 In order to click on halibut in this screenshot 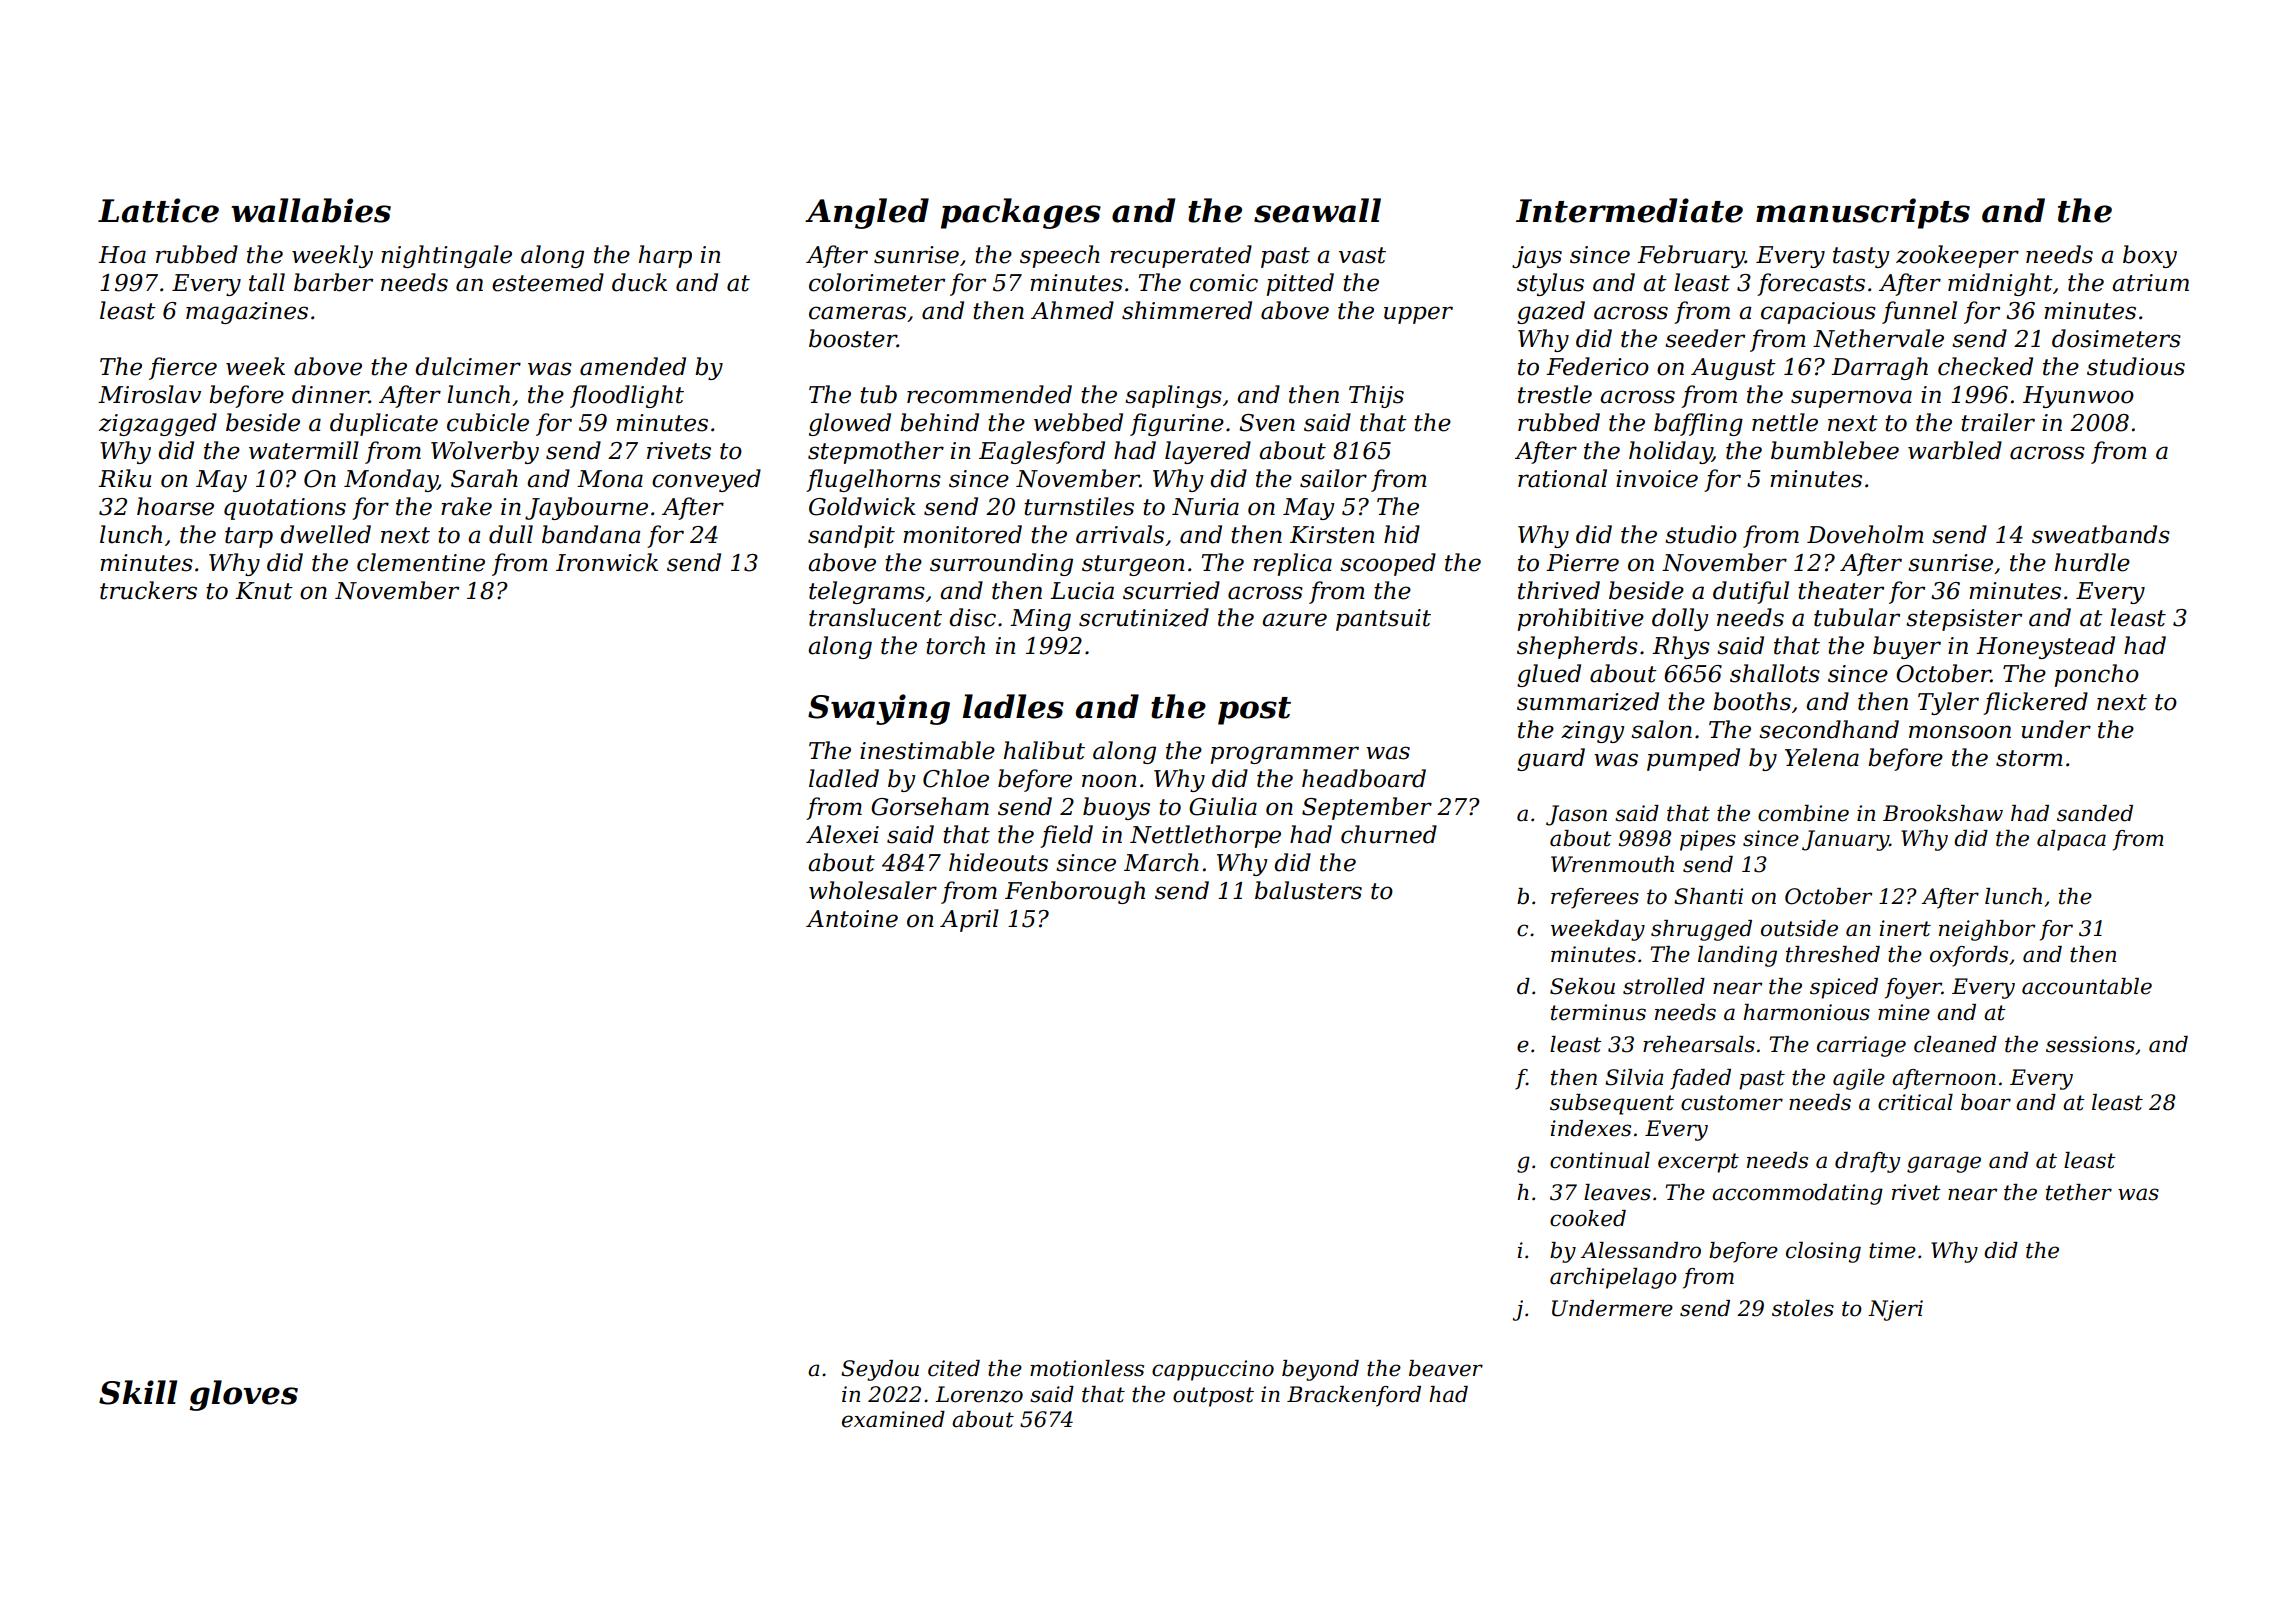, I will do `click(1044, 750)`.
